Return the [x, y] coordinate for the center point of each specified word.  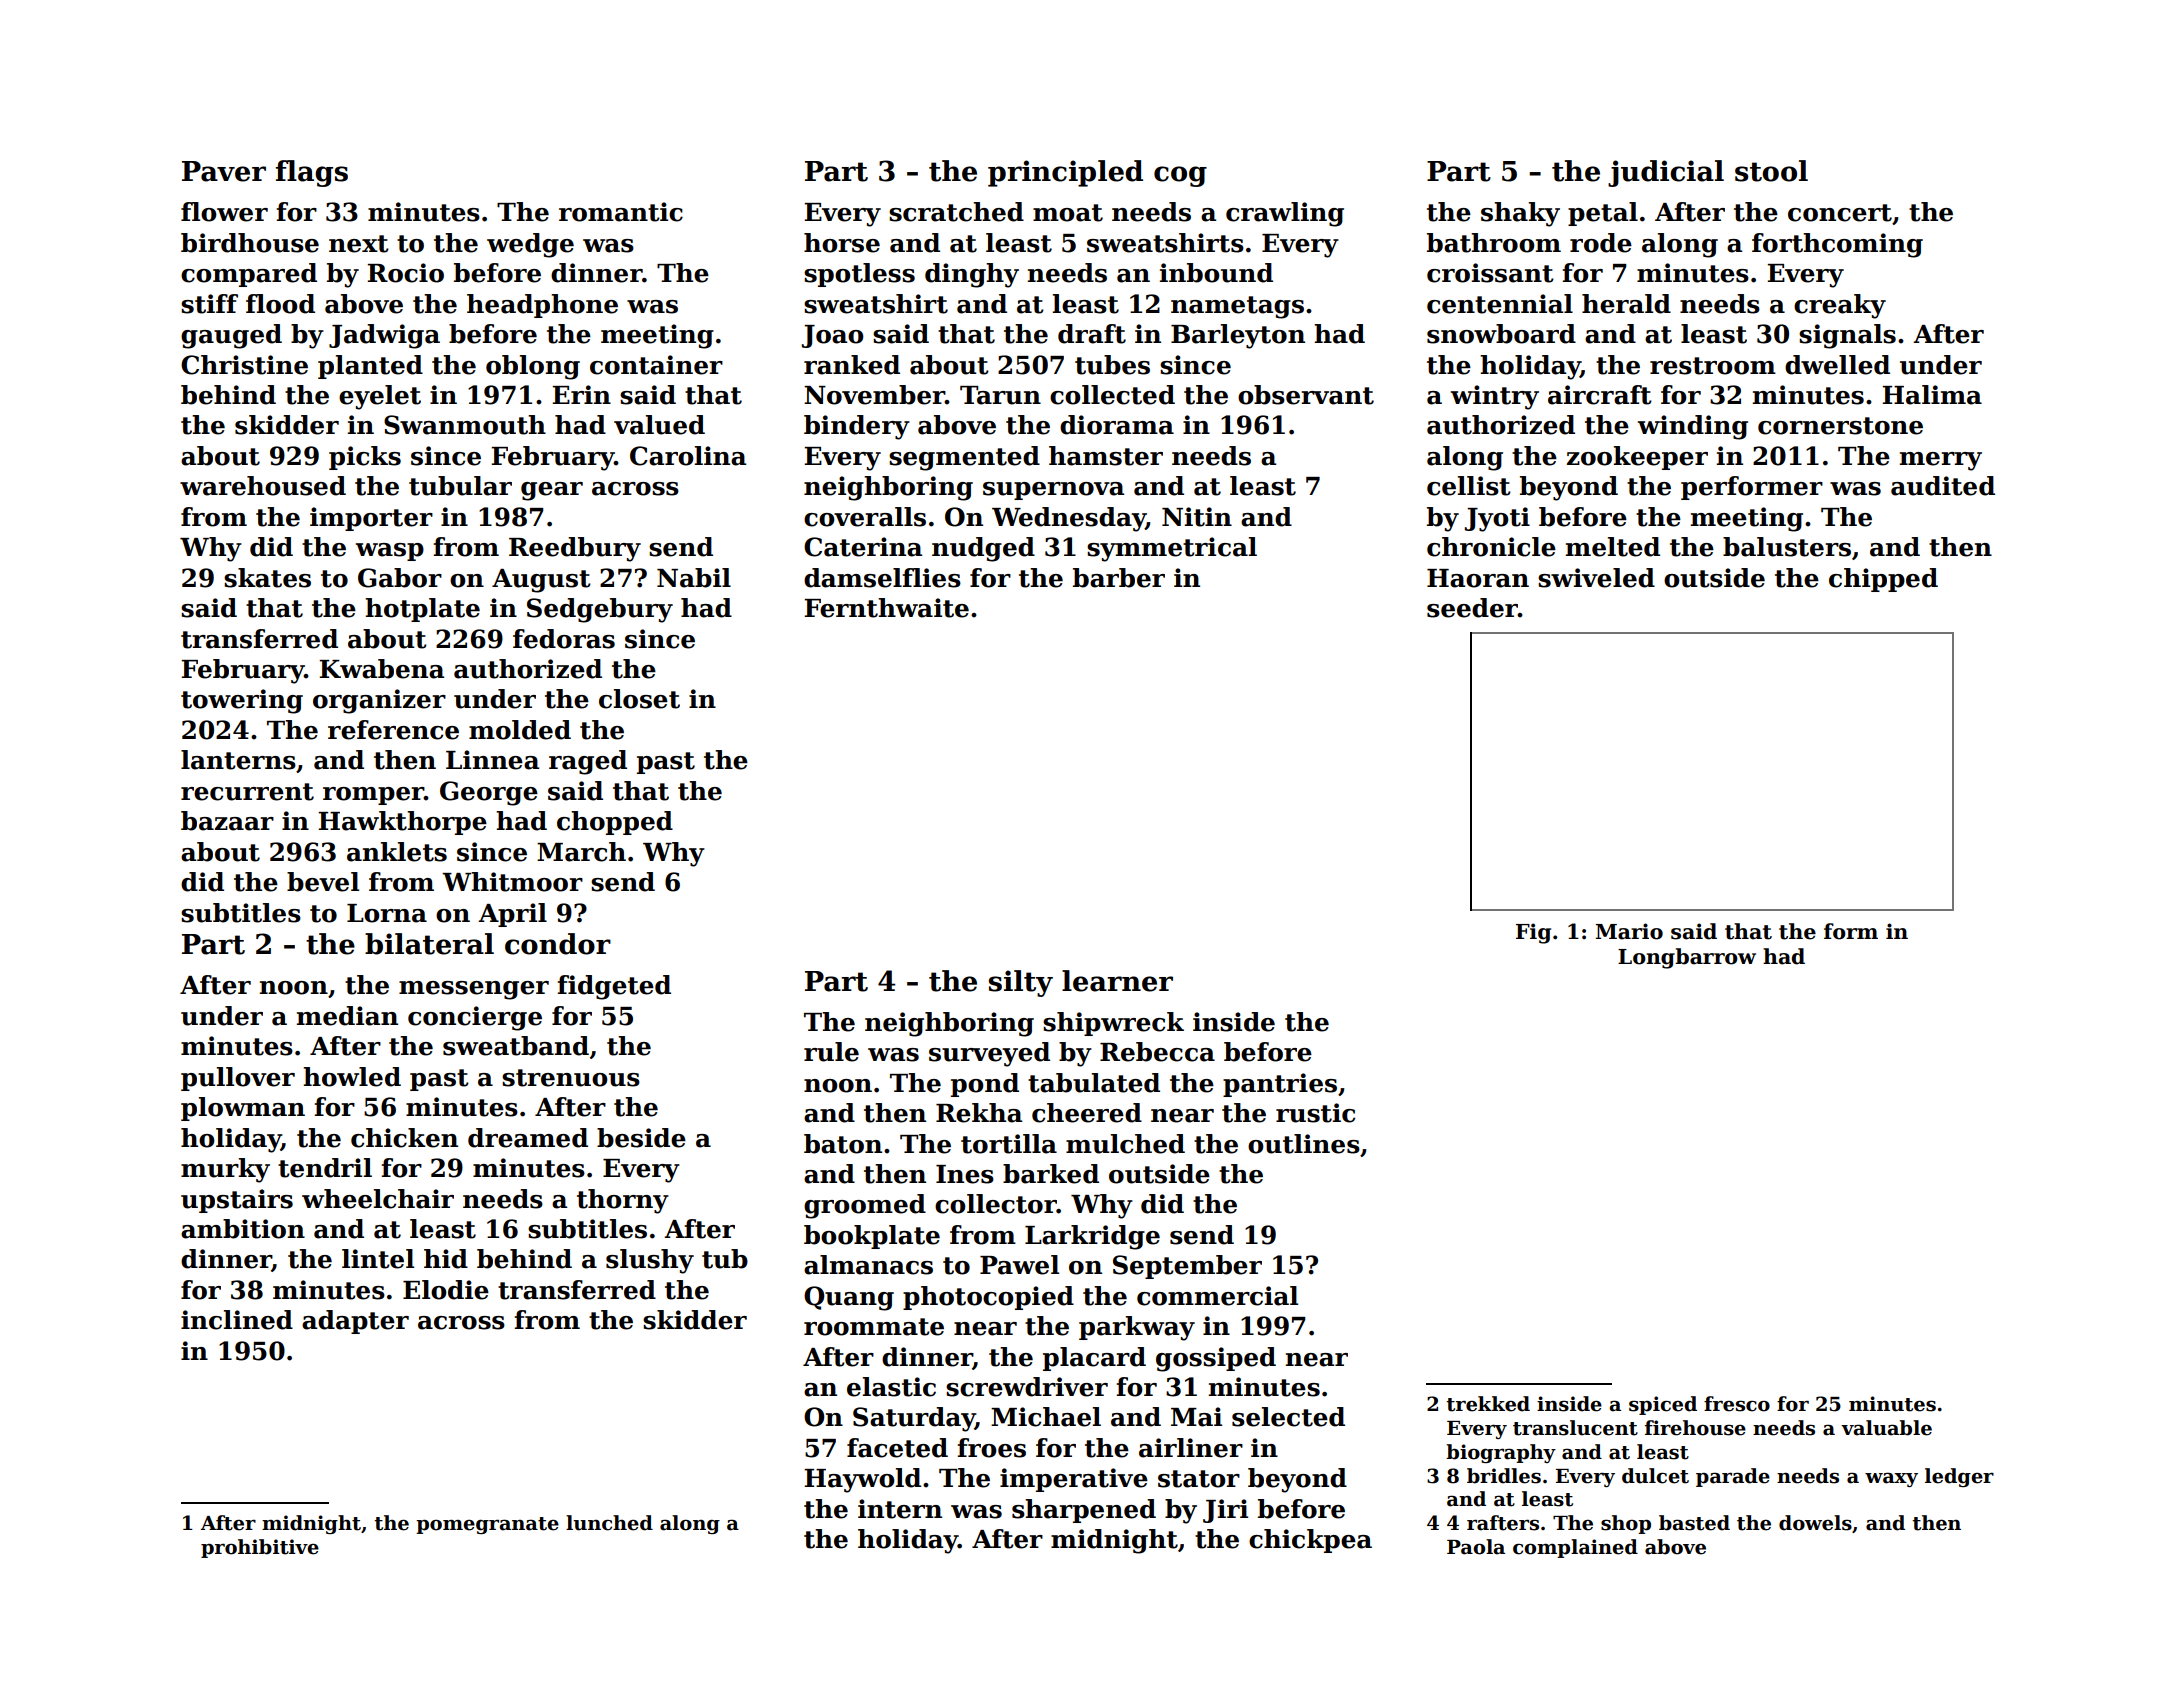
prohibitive [260, 1548]
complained [1575, 1548]
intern [900, 1509]
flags [312, 173]
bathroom [1494, 243]
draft [1092, 334]
